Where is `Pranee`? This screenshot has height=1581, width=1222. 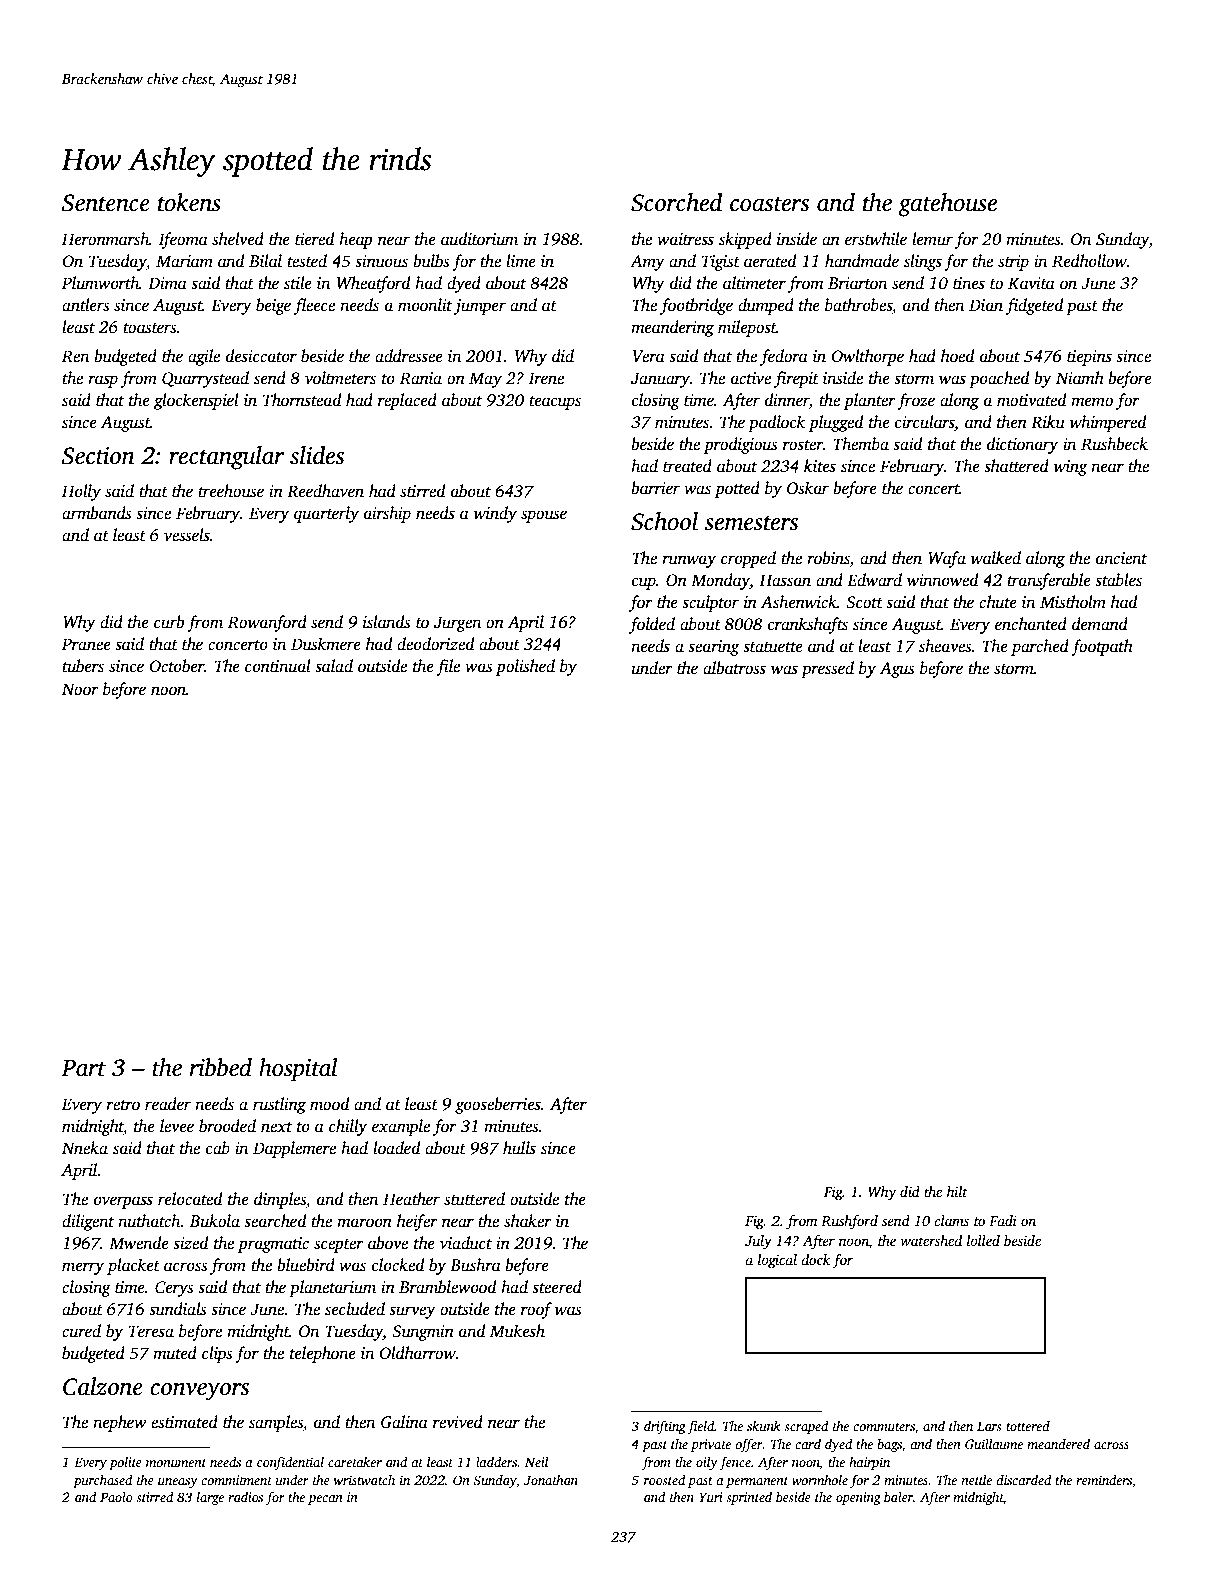 Pranee is located at coordinates (86, 644).
